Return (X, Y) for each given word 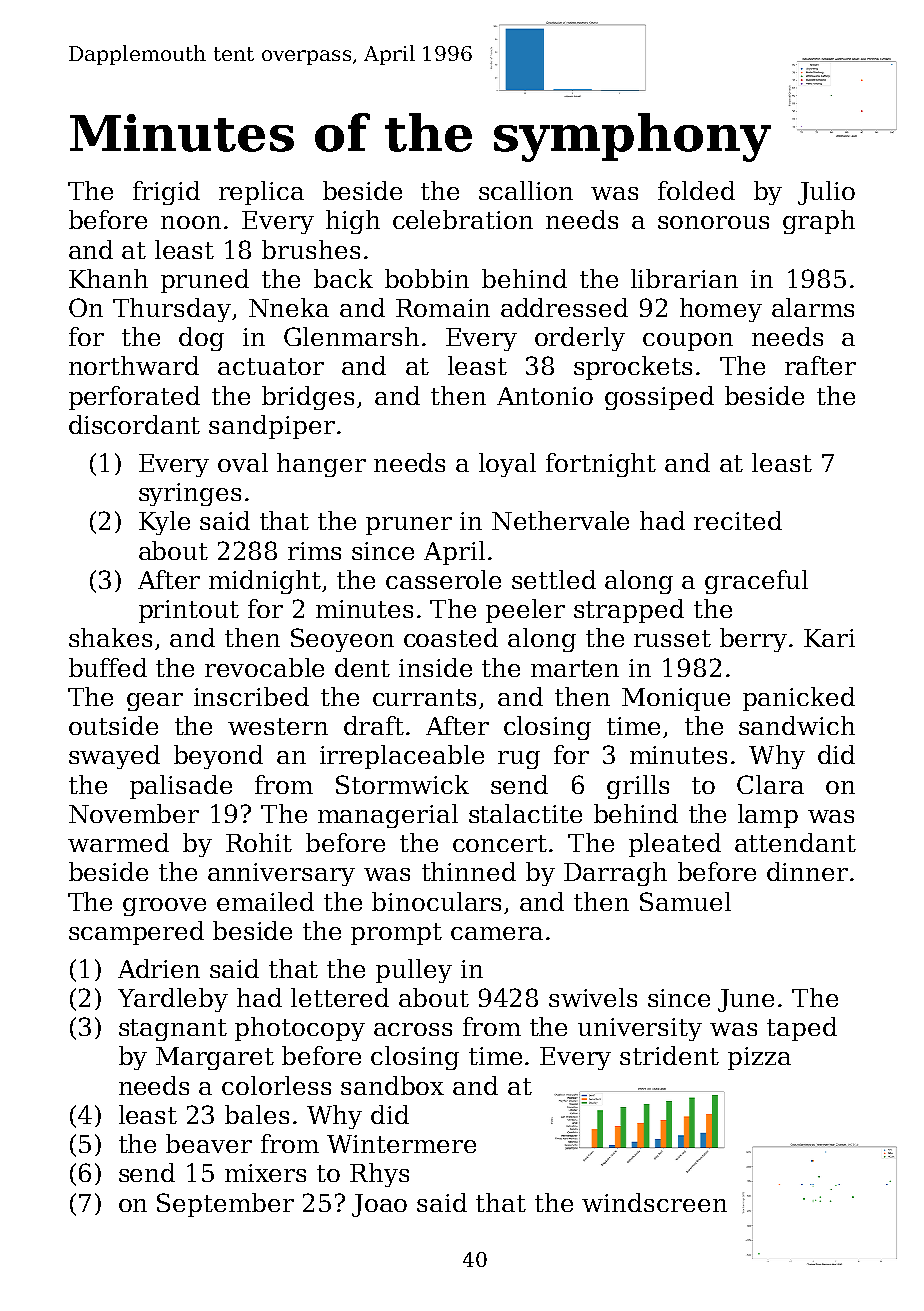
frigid (166, 193)
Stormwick (402, 784)
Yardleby (173, 1000)
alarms (813, 307)
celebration (463, 219)
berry (753, 640)
